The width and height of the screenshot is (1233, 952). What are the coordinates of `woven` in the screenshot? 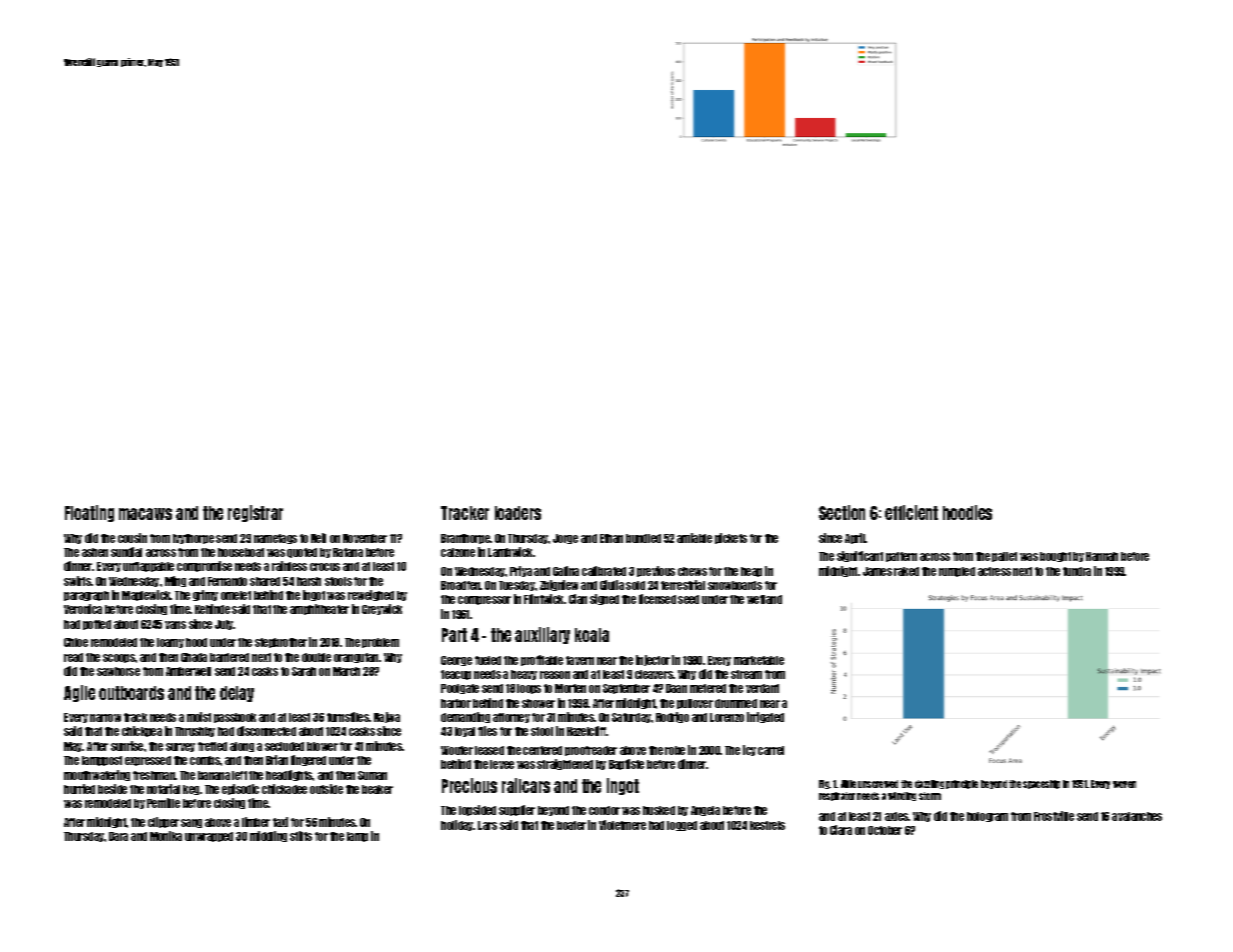 It's located at (1124, 784).
